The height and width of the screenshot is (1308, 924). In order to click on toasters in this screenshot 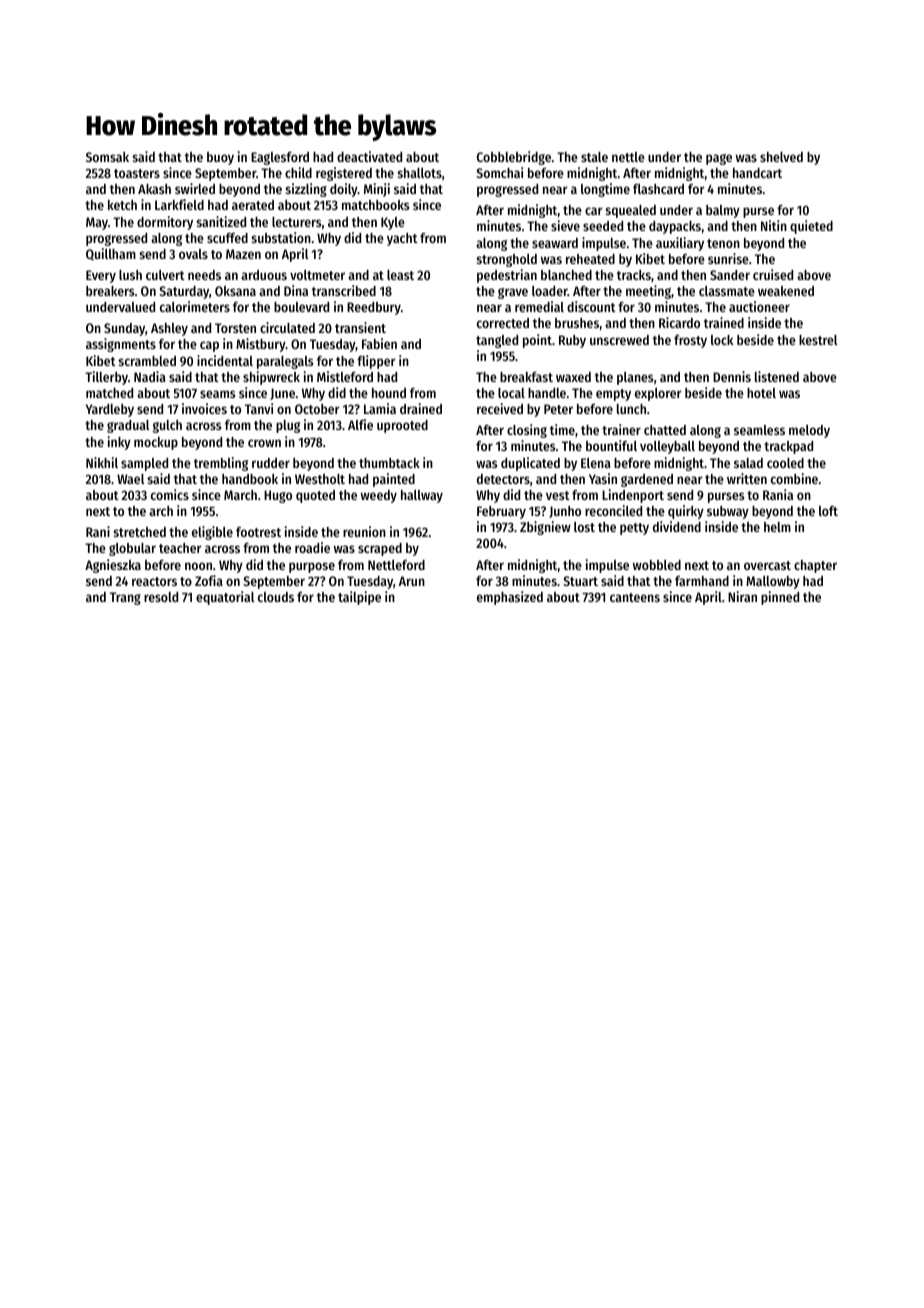, I will do `click(137, 173)`.
